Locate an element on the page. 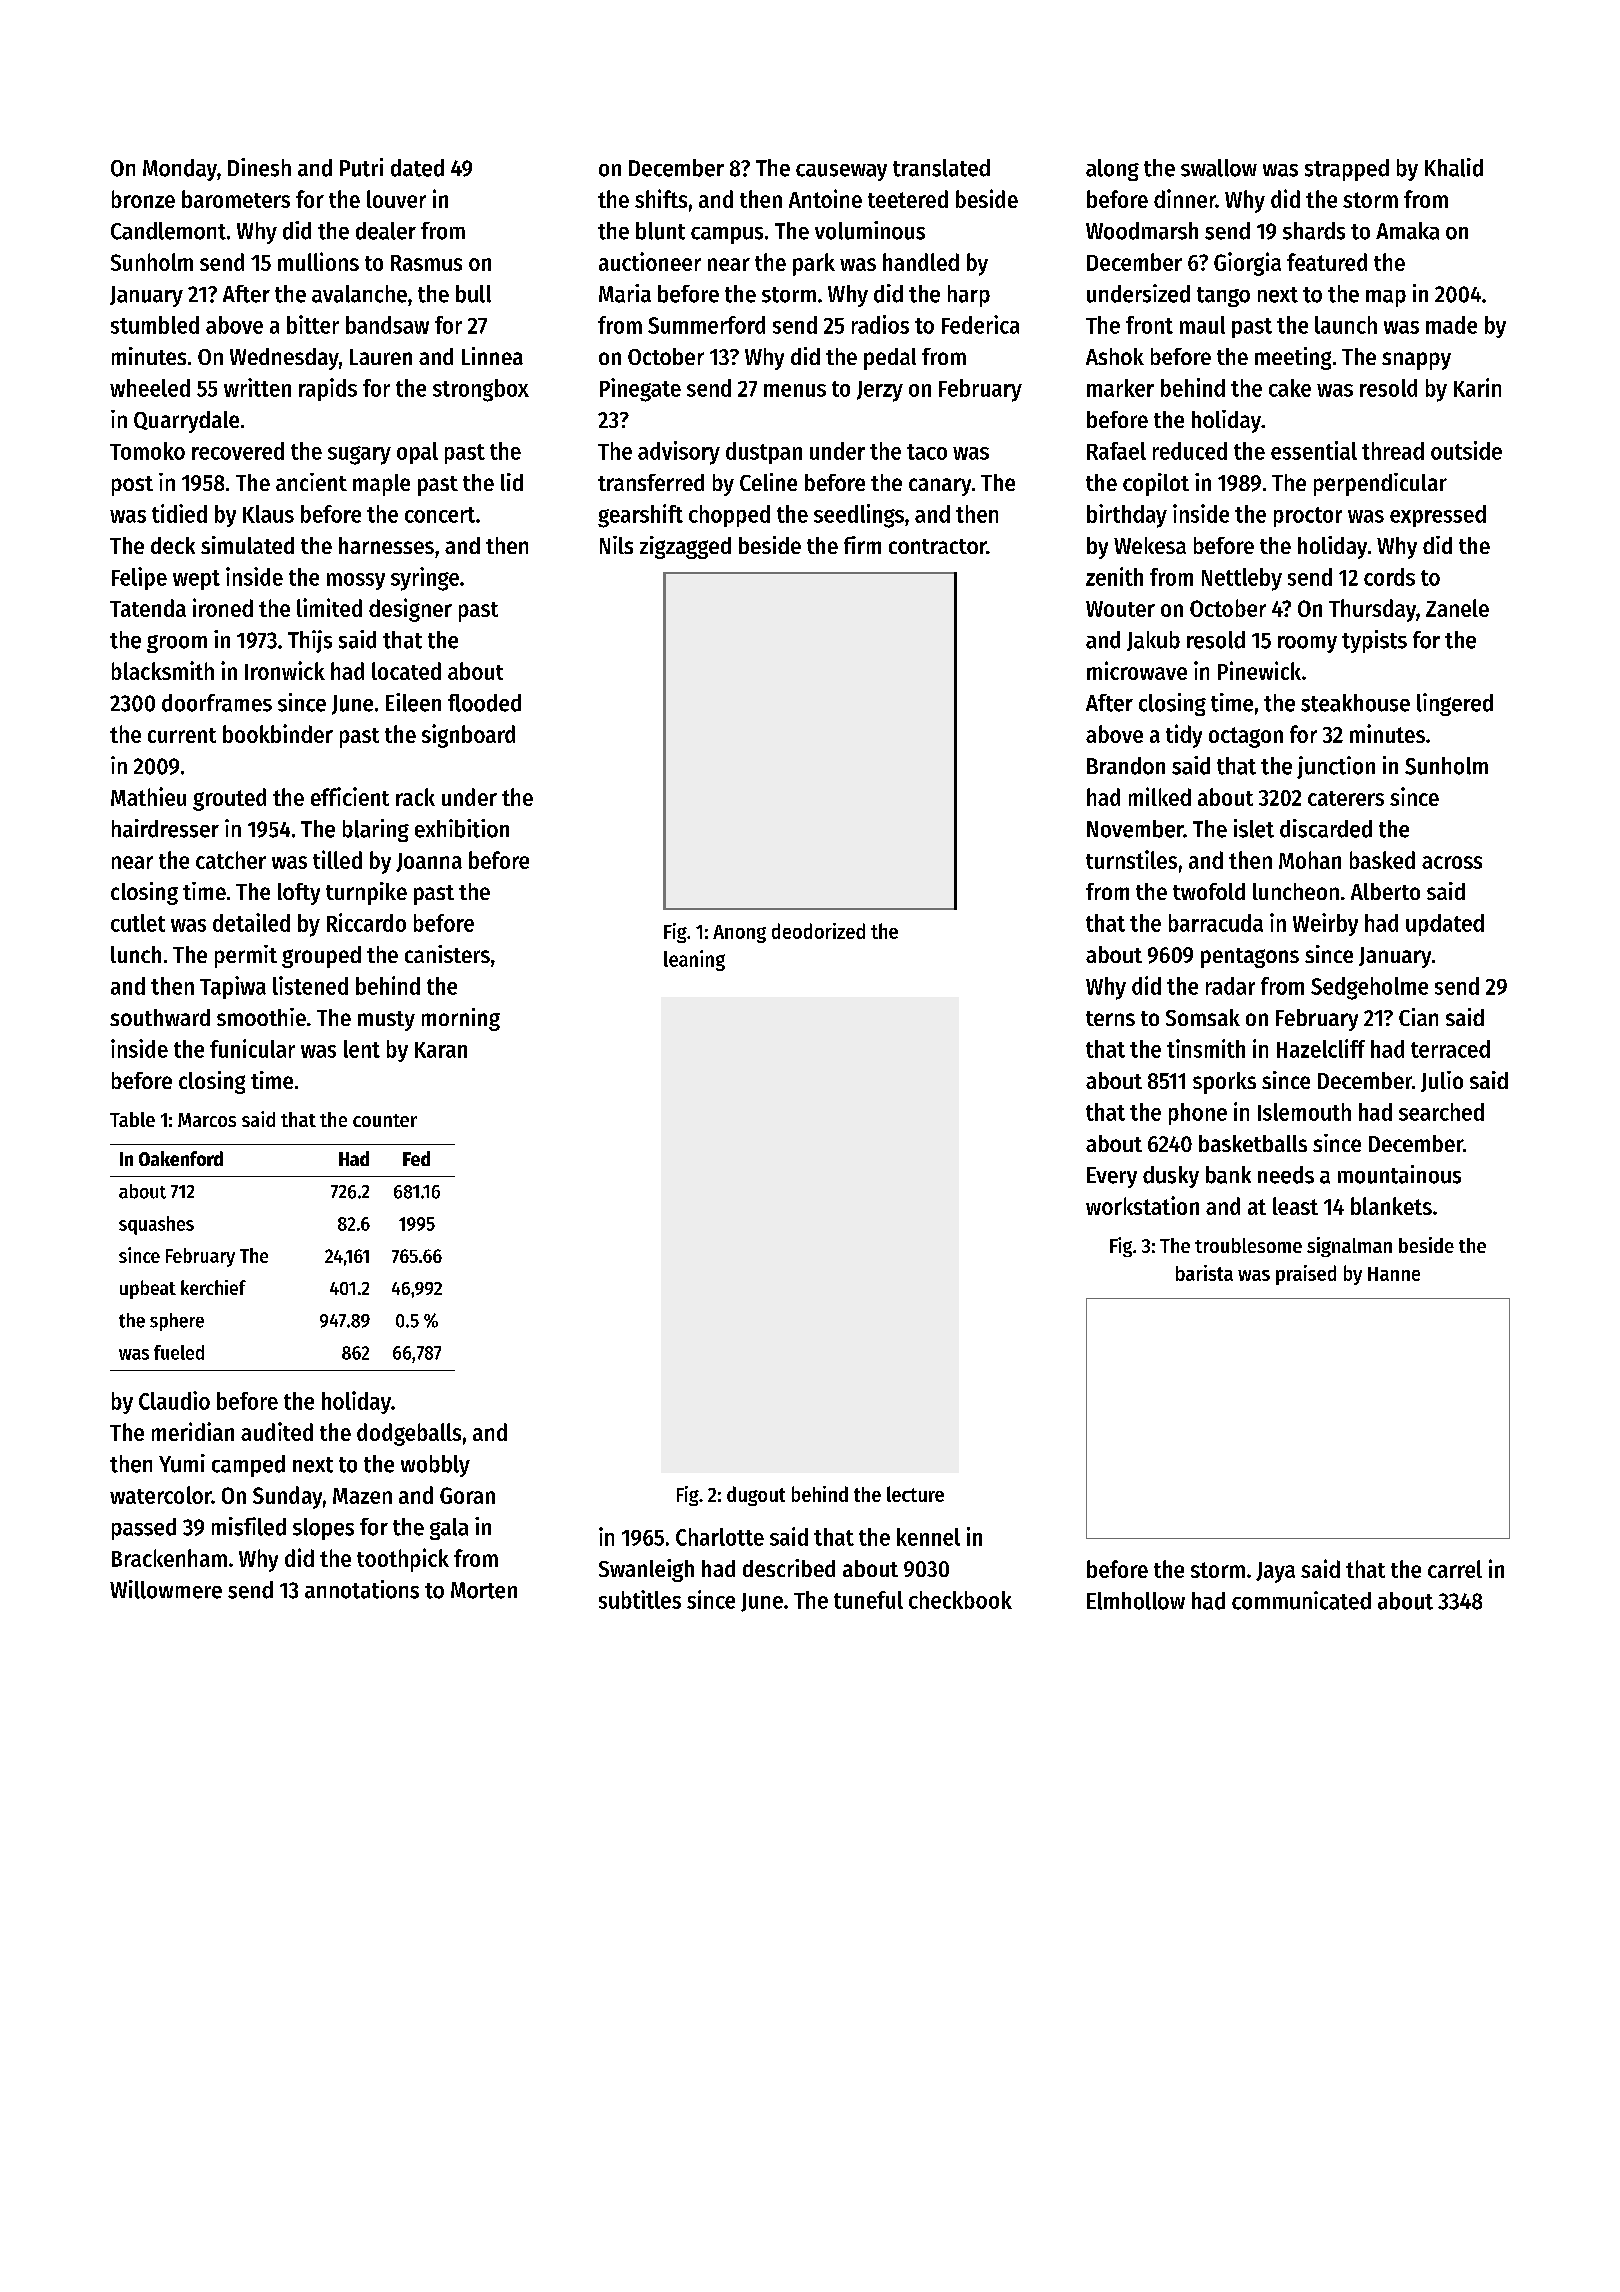 The image size is (1620, 2292). kerchief is located at coordinates (213, 1287).
